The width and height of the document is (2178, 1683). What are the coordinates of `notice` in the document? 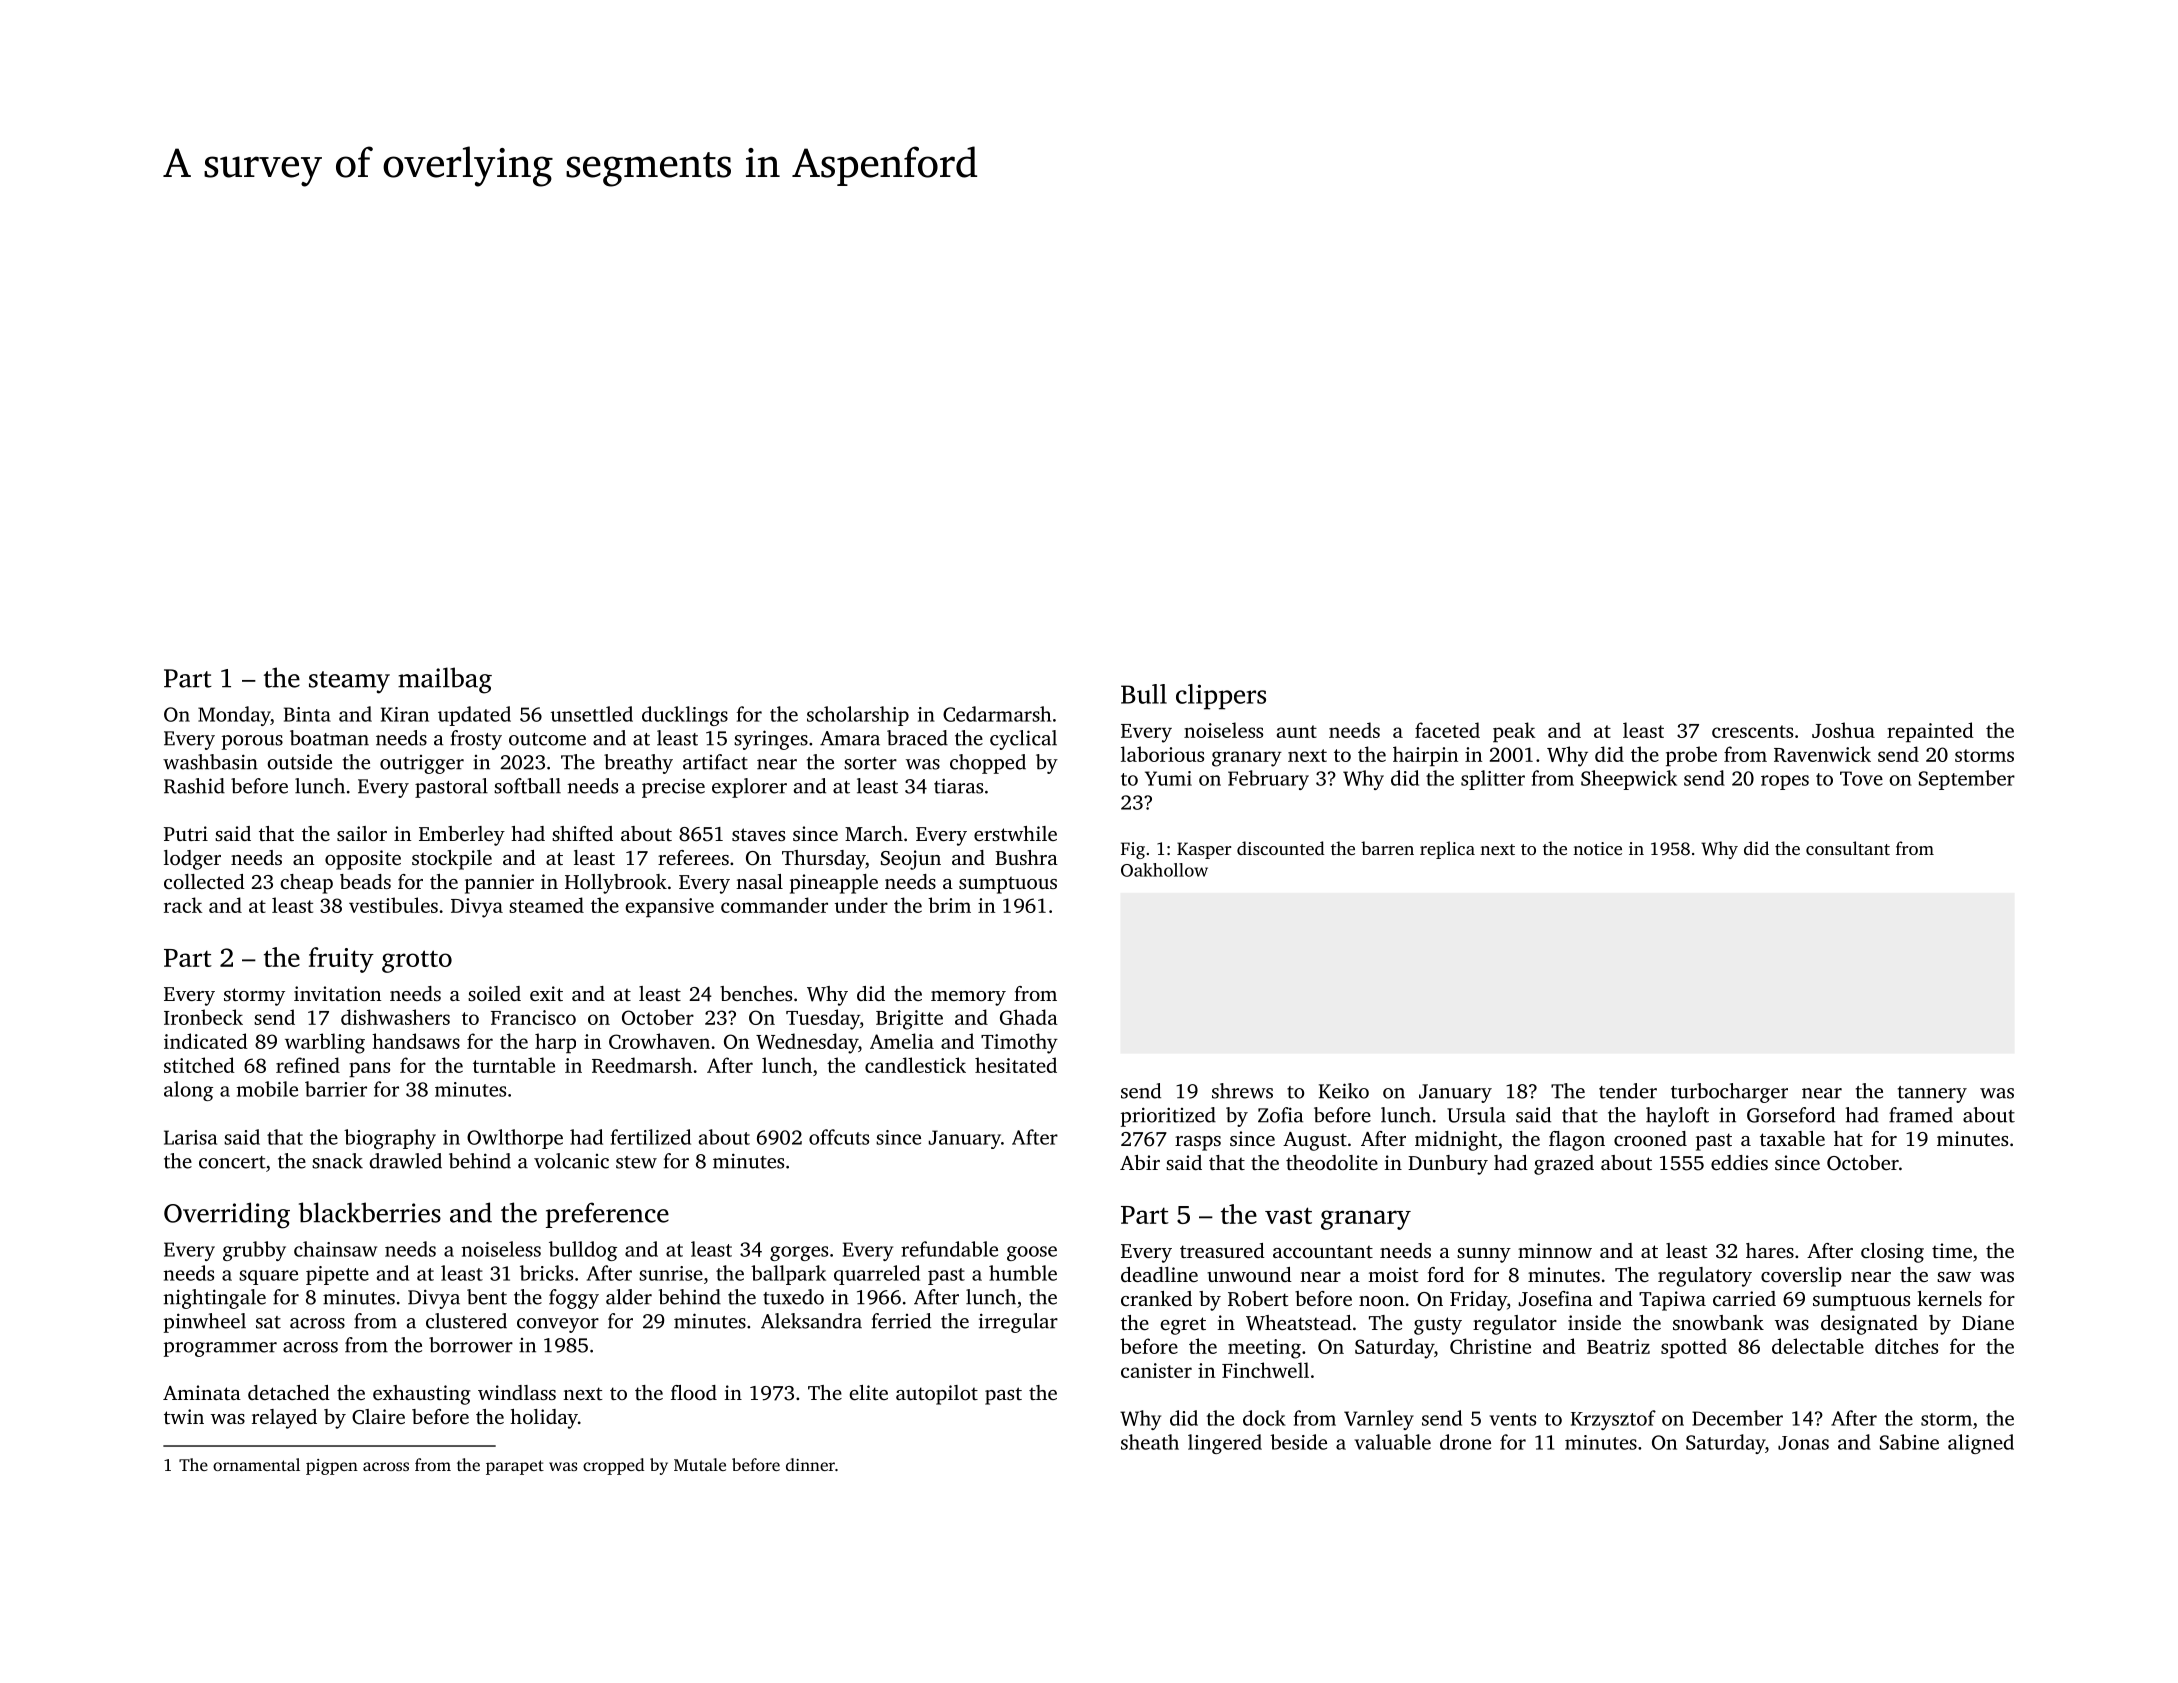 It's located at (1597, 848).
